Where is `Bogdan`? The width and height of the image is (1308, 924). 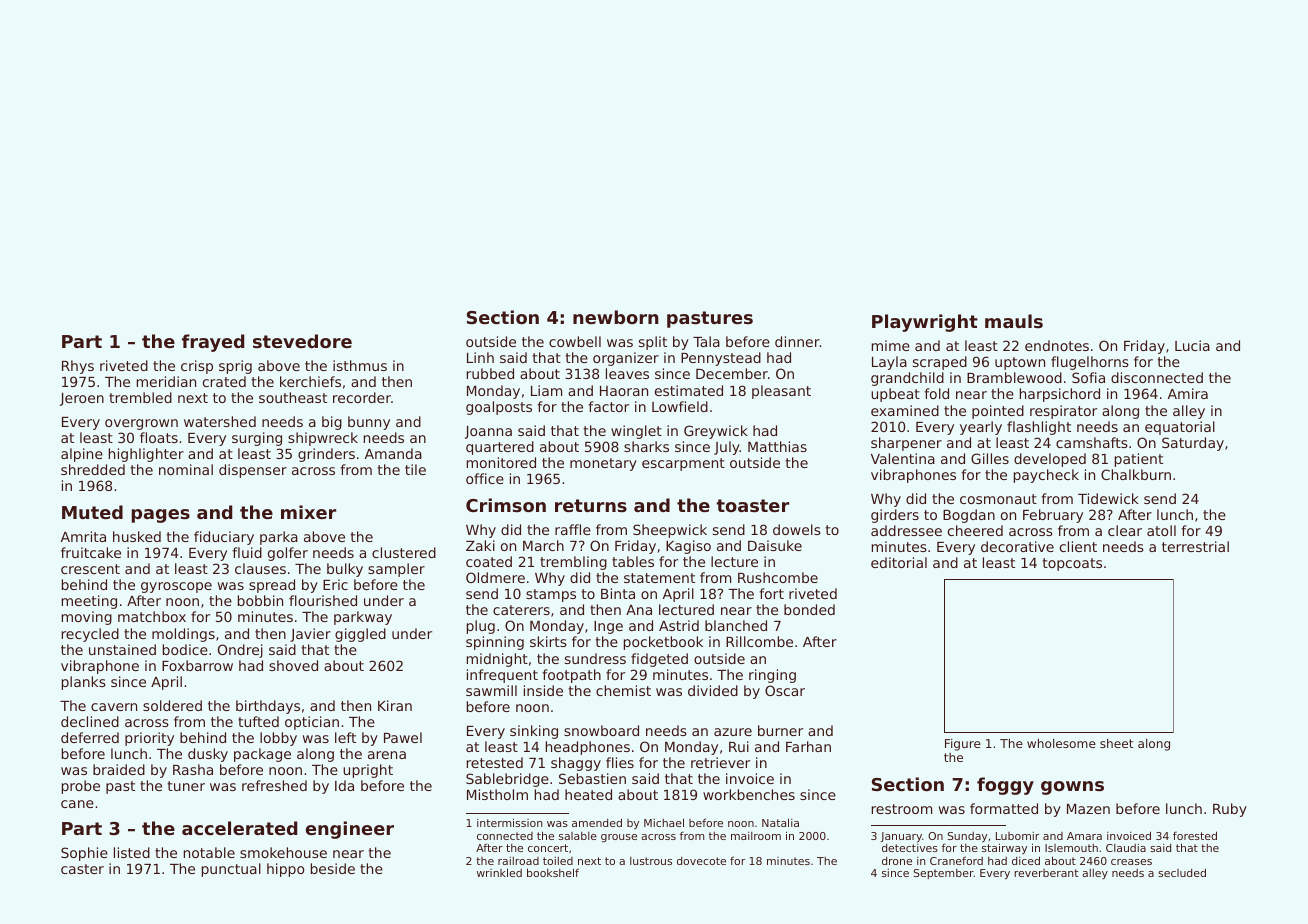
Bogdan is located at coordinates (969, 516).
